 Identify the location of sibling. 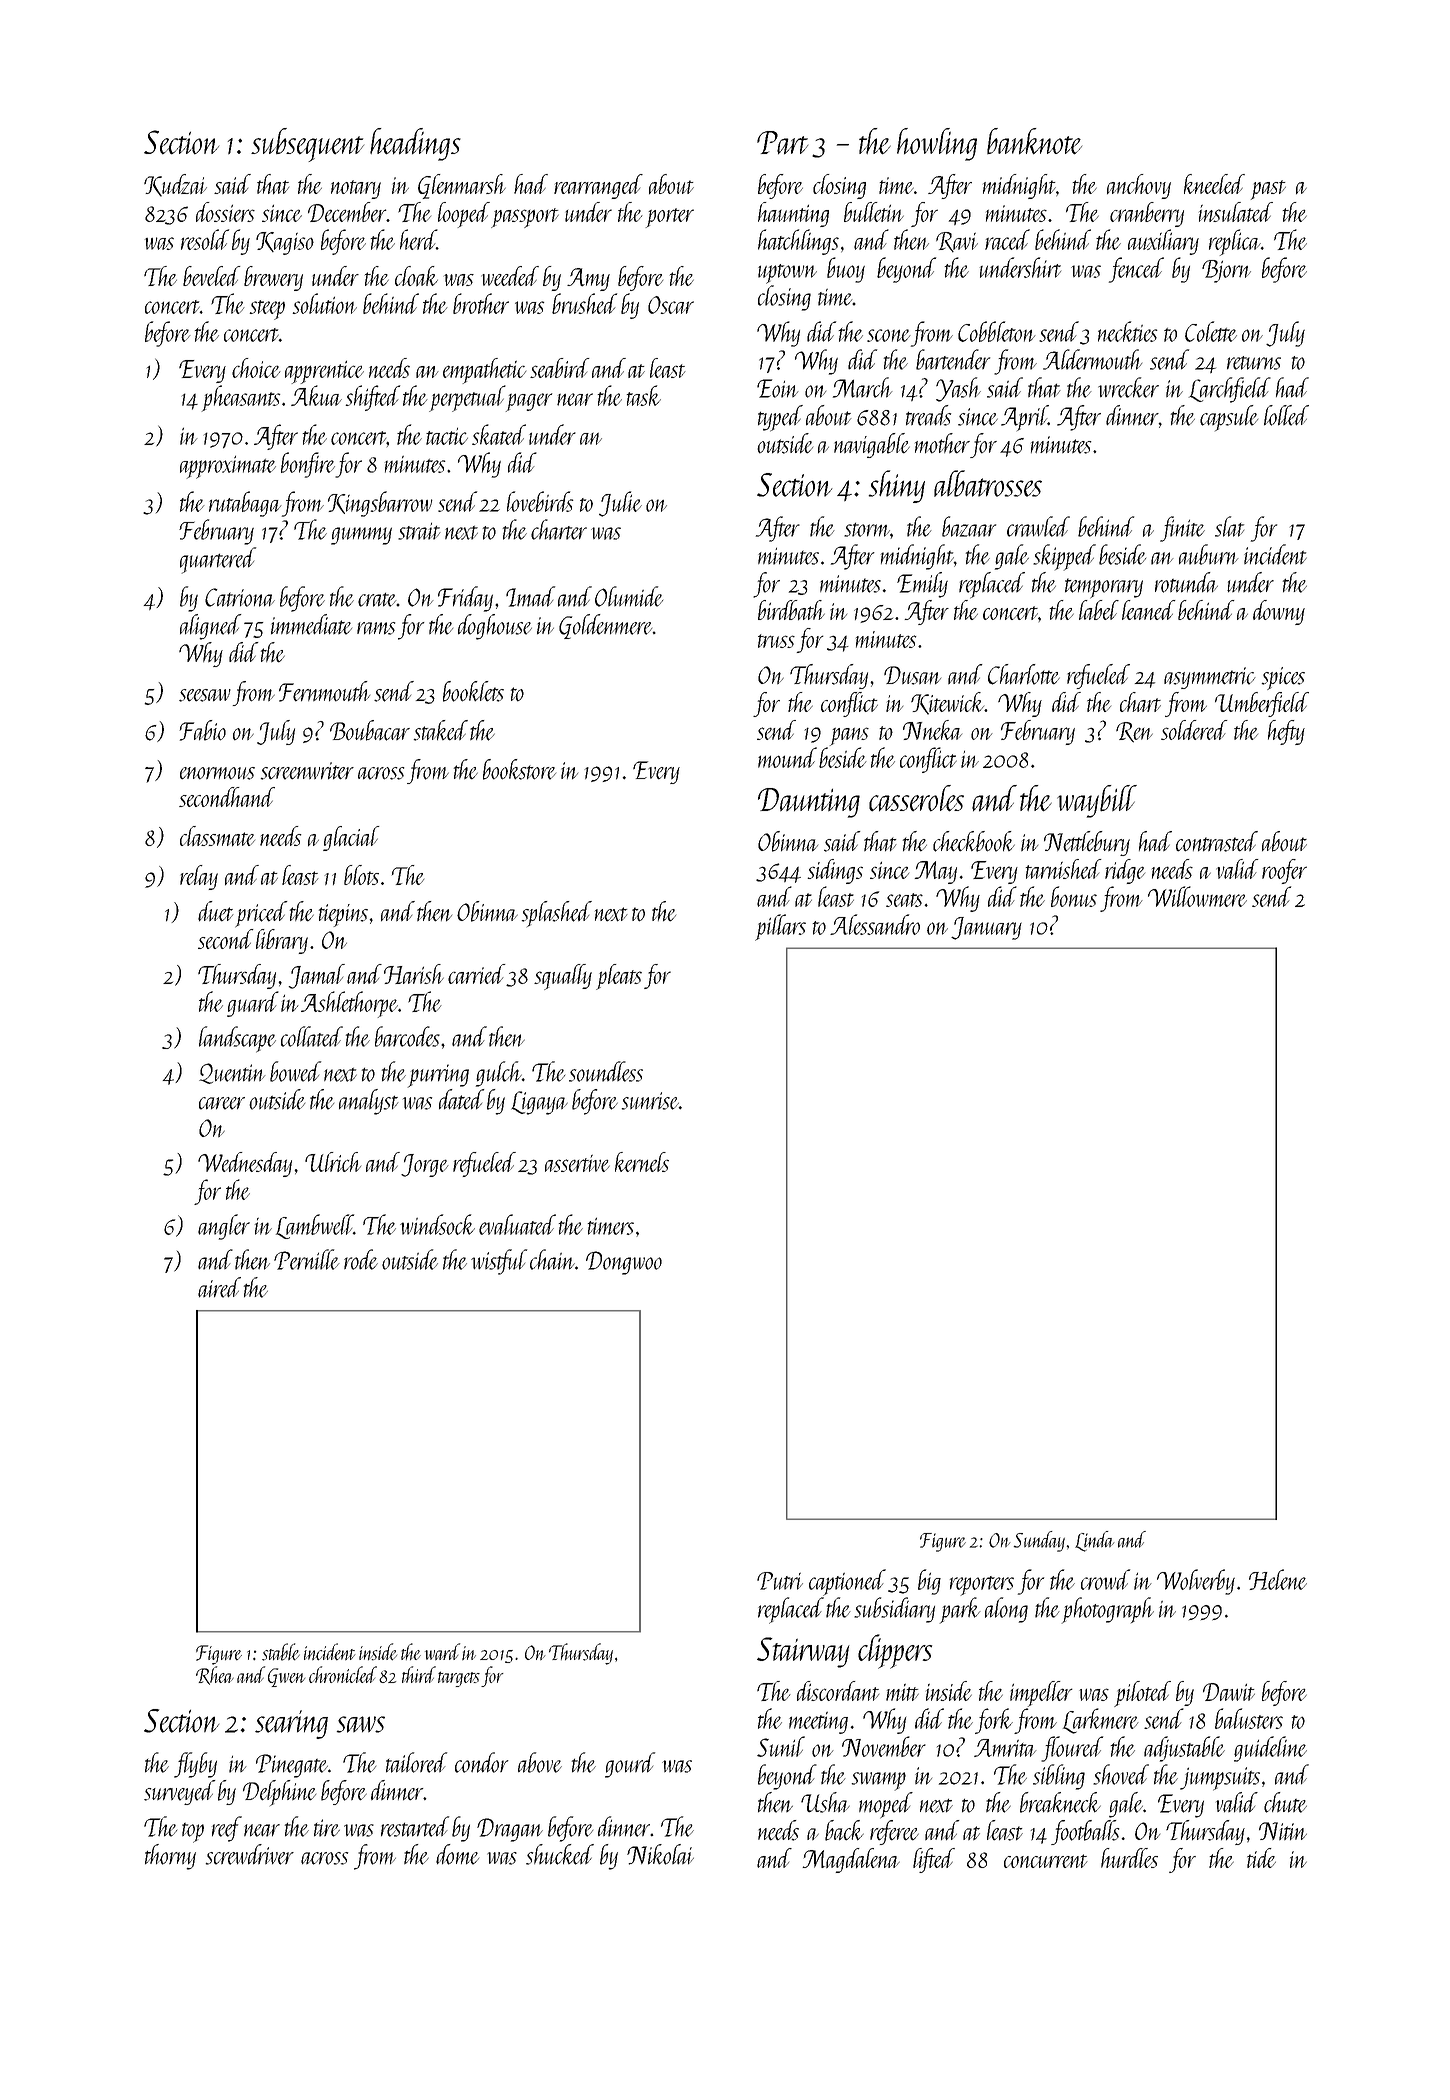
(1059, 1777).
